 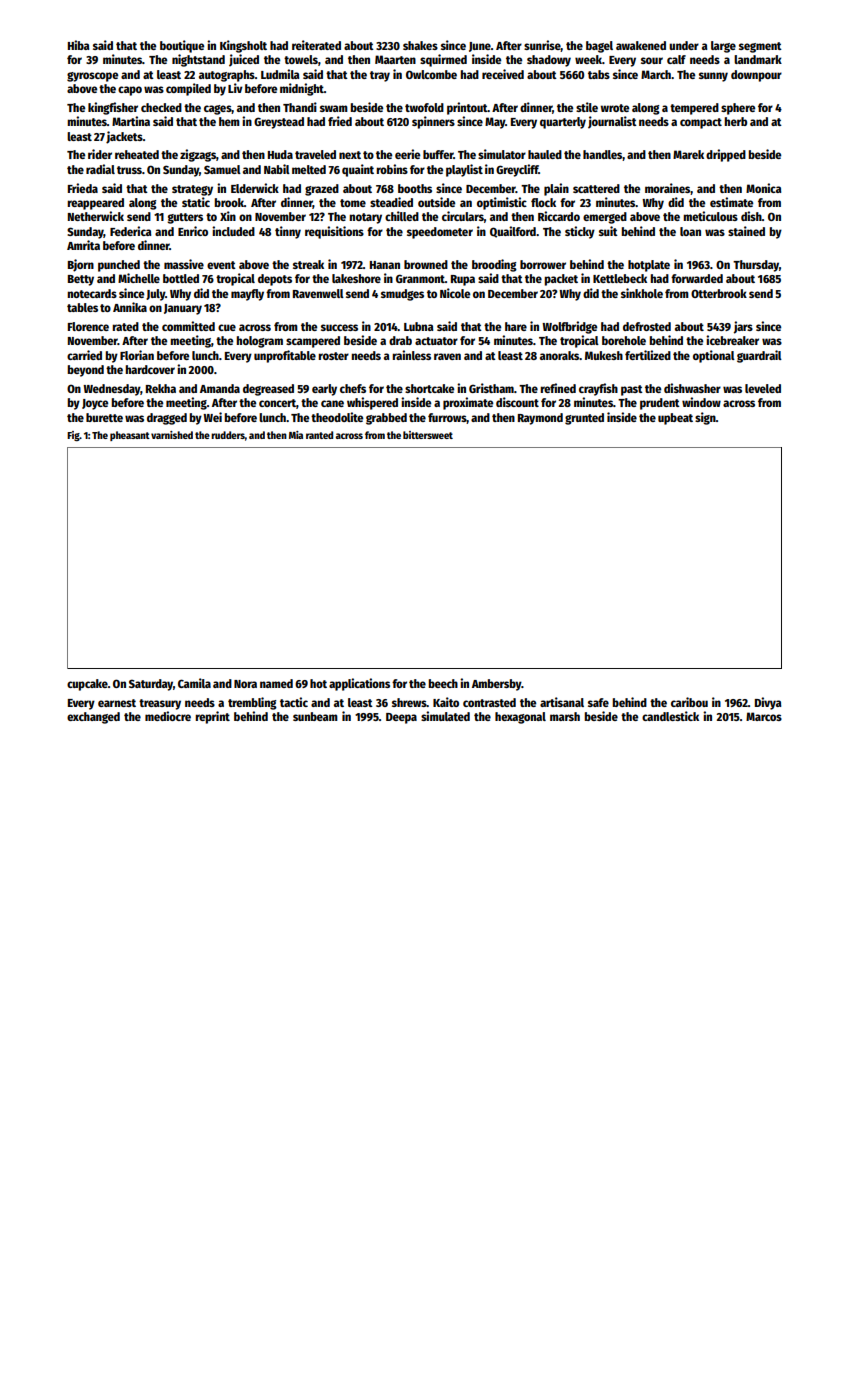 What do you see at coordinates (676, 59) in the screenshot?
I see `calf` at bounding box center [676, 59].
